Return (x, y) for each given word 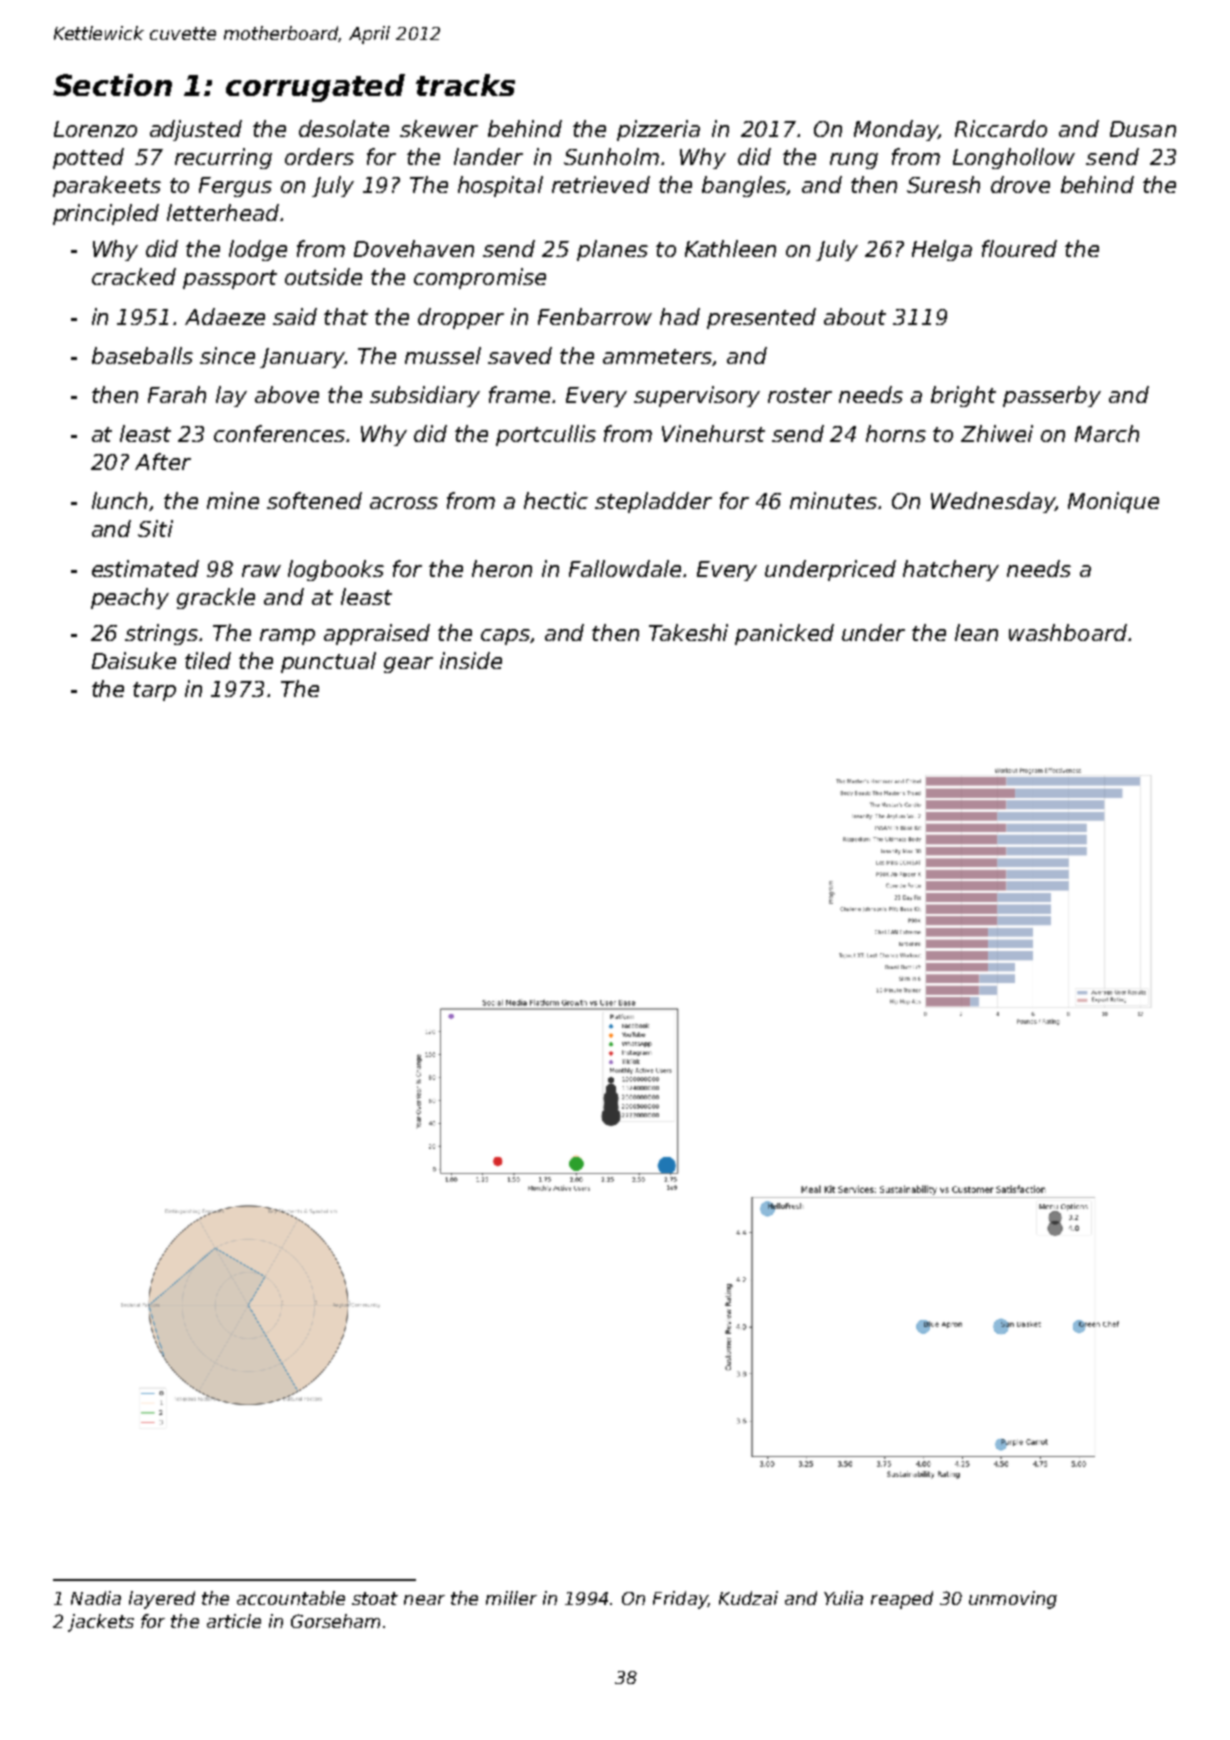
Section (112, 85)
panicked (784, 634)
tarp (154, 691)
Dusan (1143, 129)
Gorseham (335, 1621)
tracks (465, 85)
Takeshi (688, 632)
